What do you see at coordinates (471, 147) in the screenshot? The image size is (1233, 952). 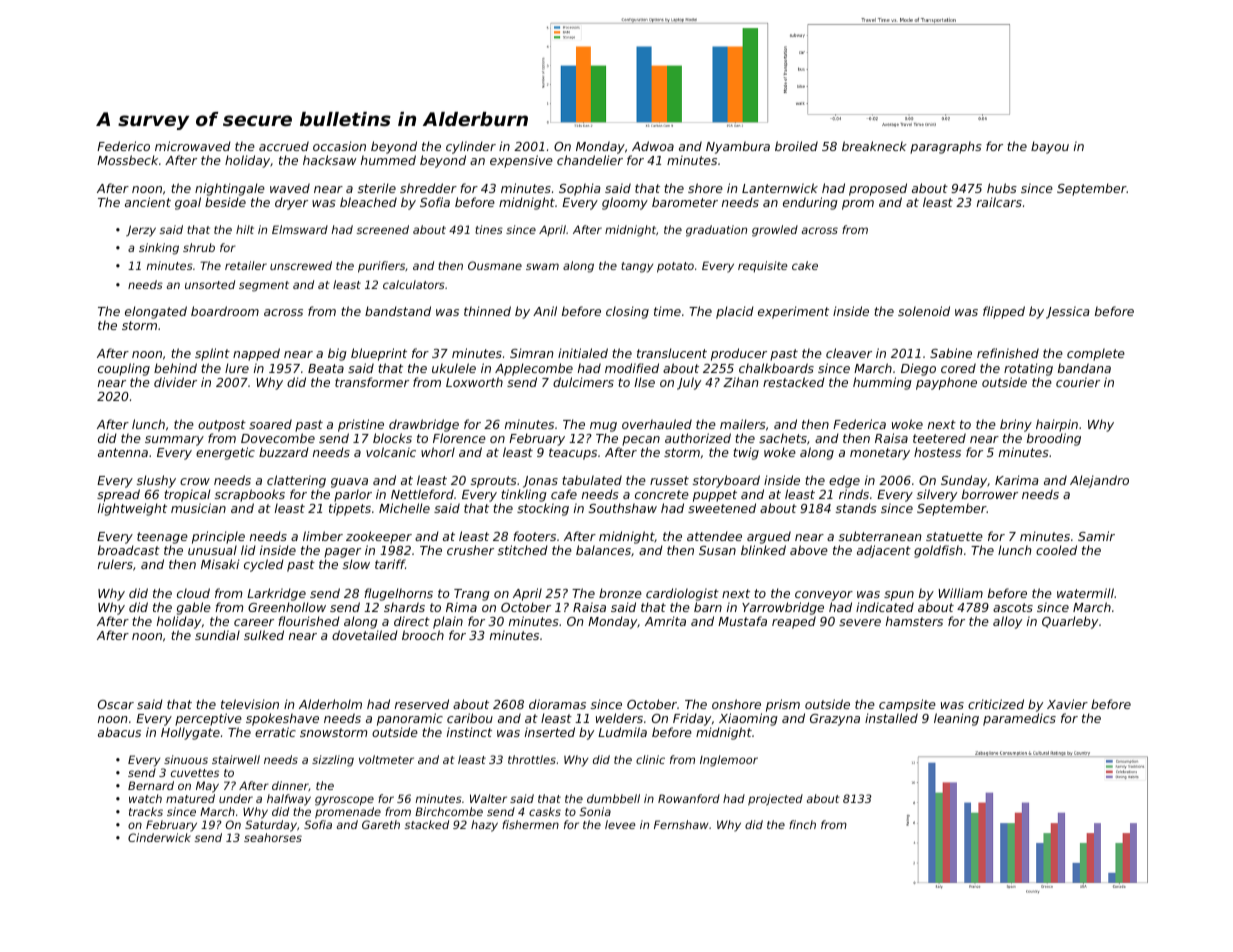 I see `cylinder` at bounding box center [471, 147].
